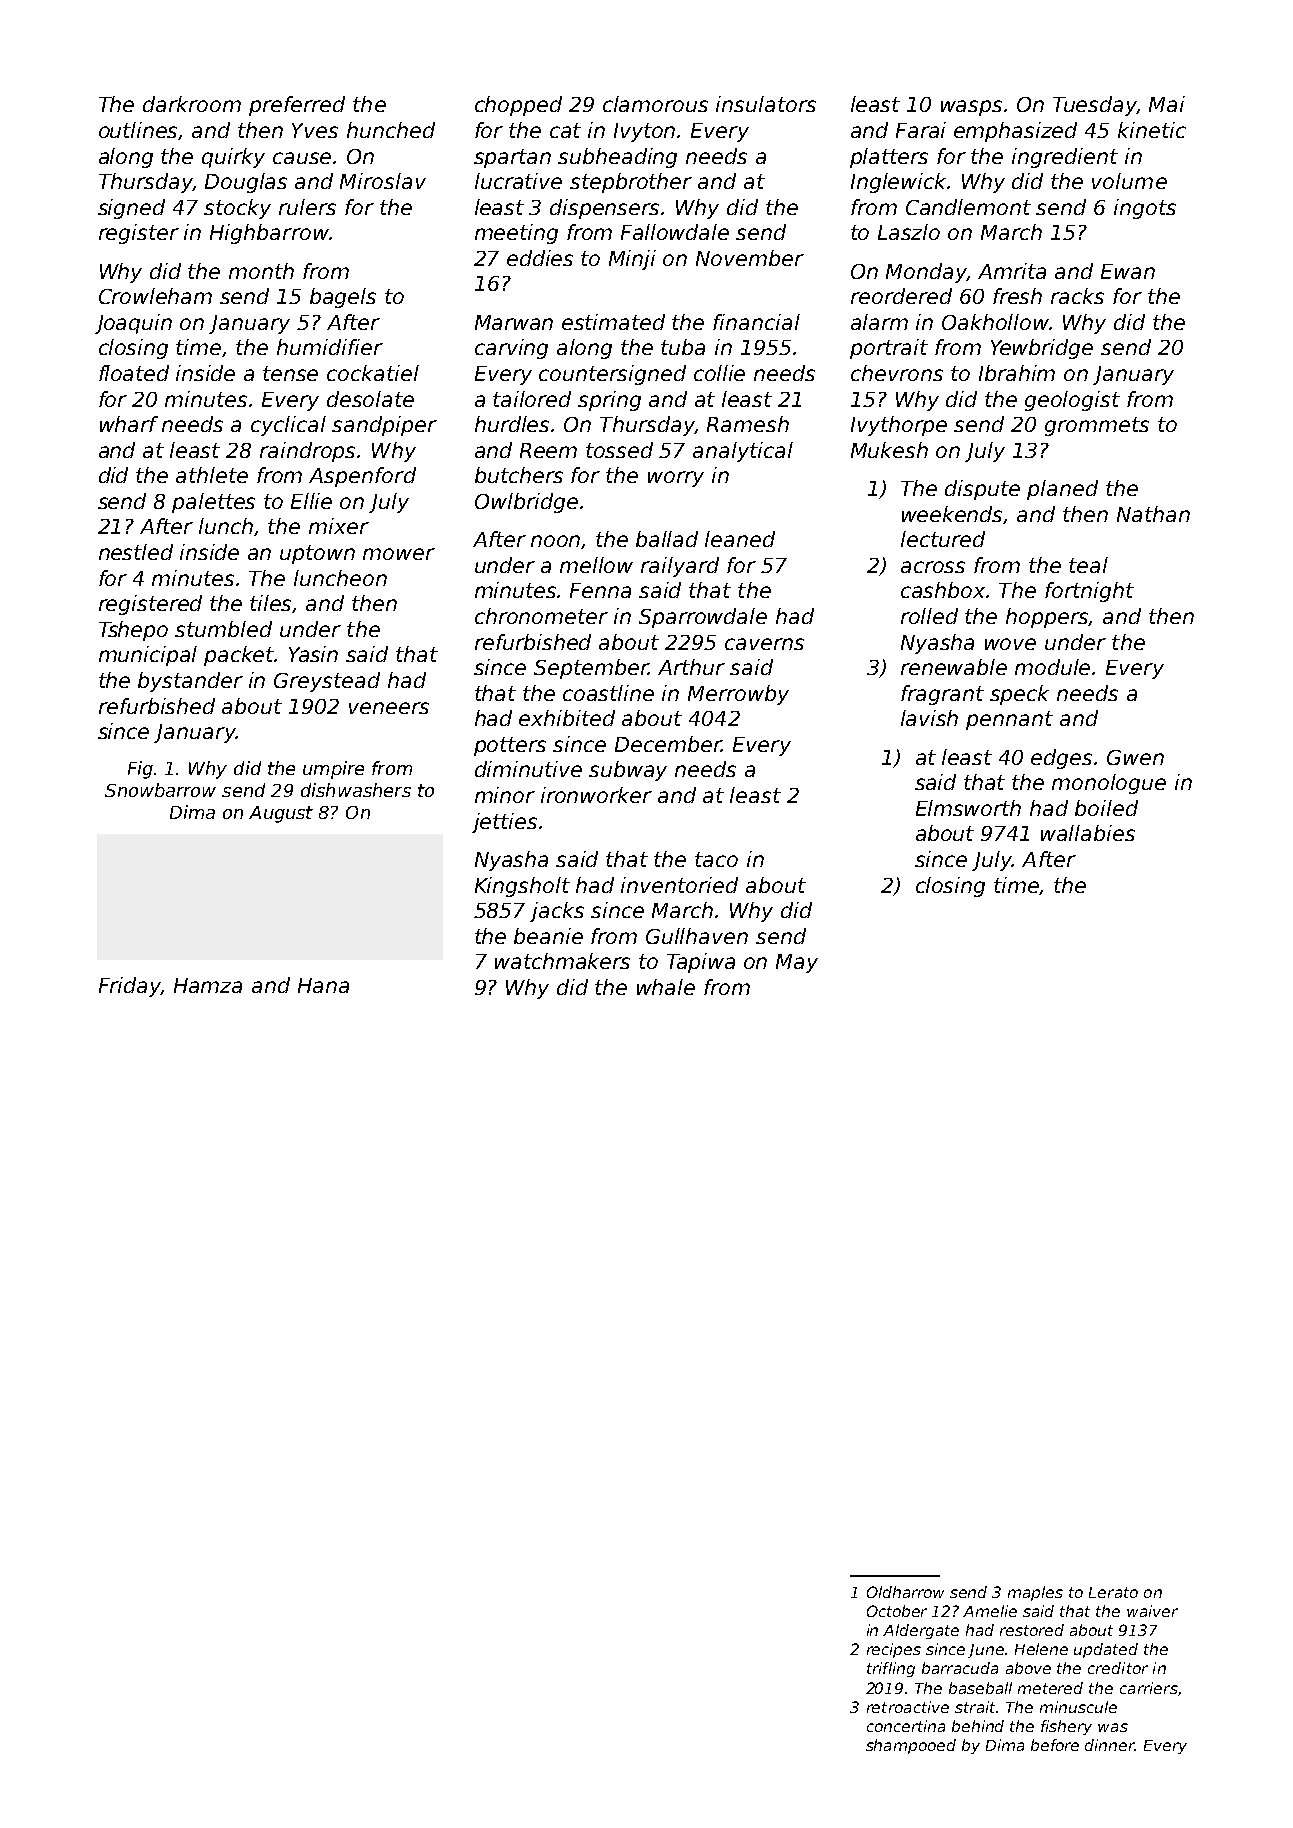 The image size is (1293, 1828). What do you see at coordinates (1088, 833) in the document?
I see `wallabies` at bounding box center [1088, 833].
